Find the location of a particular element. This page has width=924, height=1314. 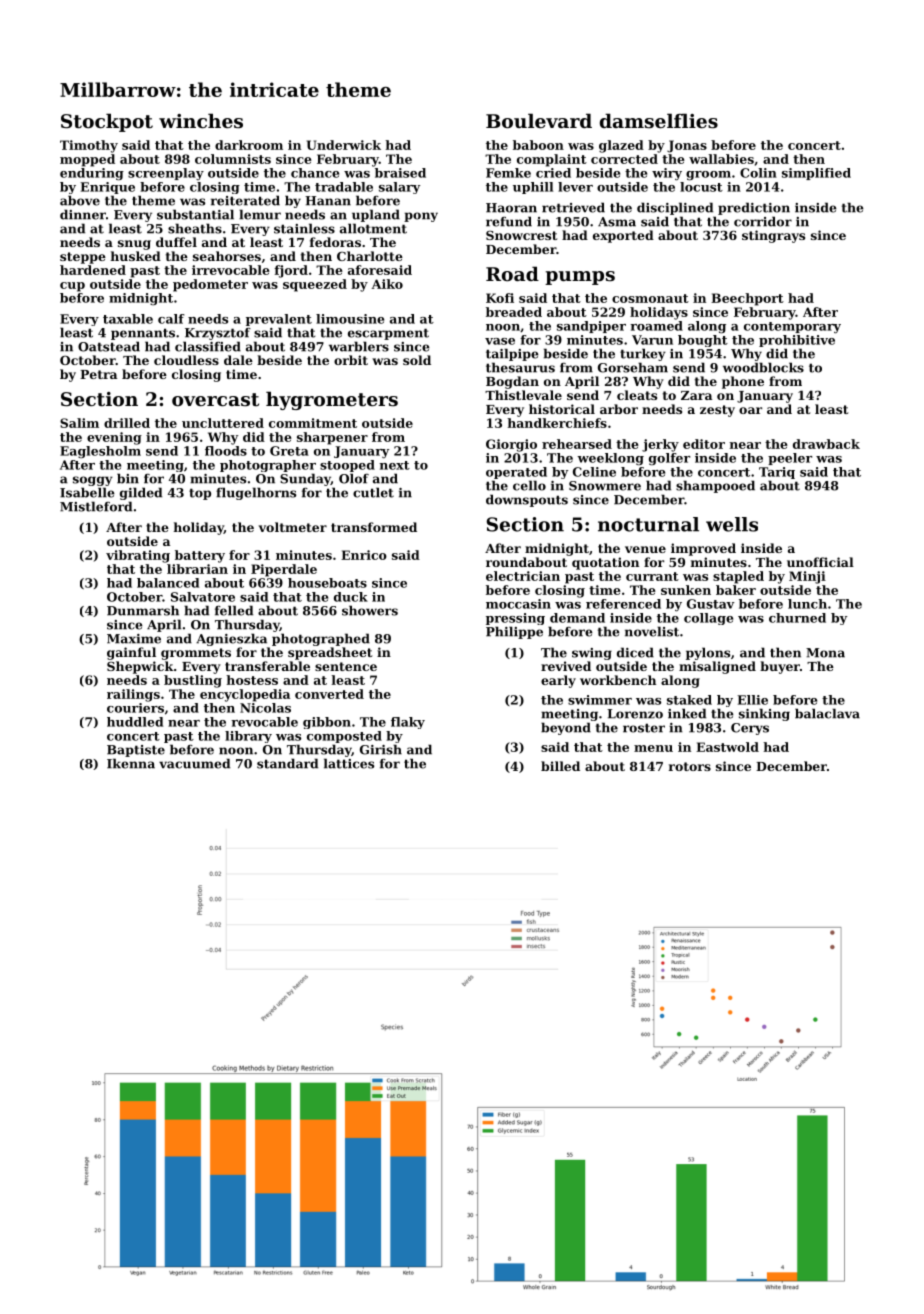

moccasin is located at coordinates (518, 604).
